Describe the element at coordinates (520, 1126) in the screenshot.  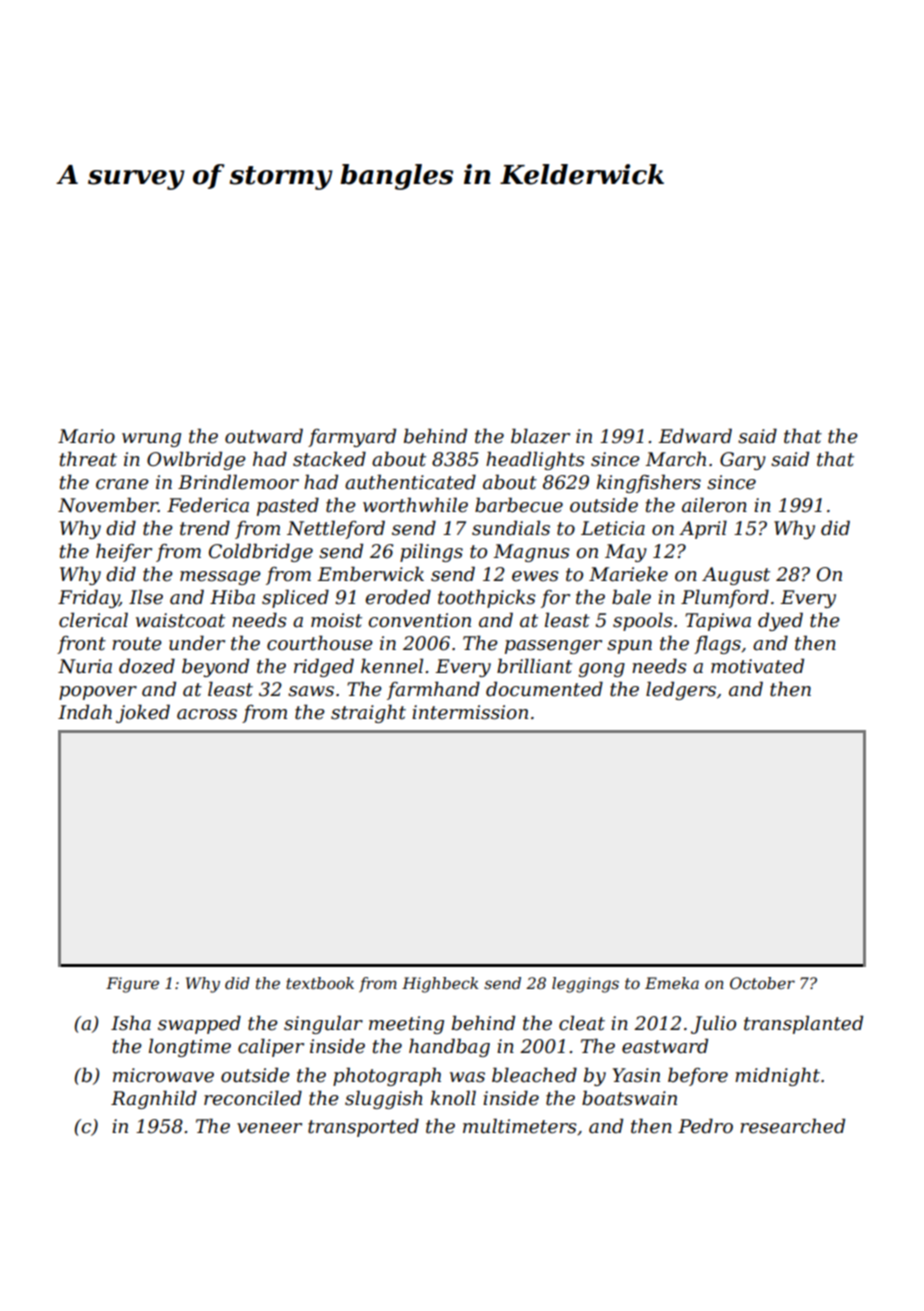
I see `multimeters` at that location.
